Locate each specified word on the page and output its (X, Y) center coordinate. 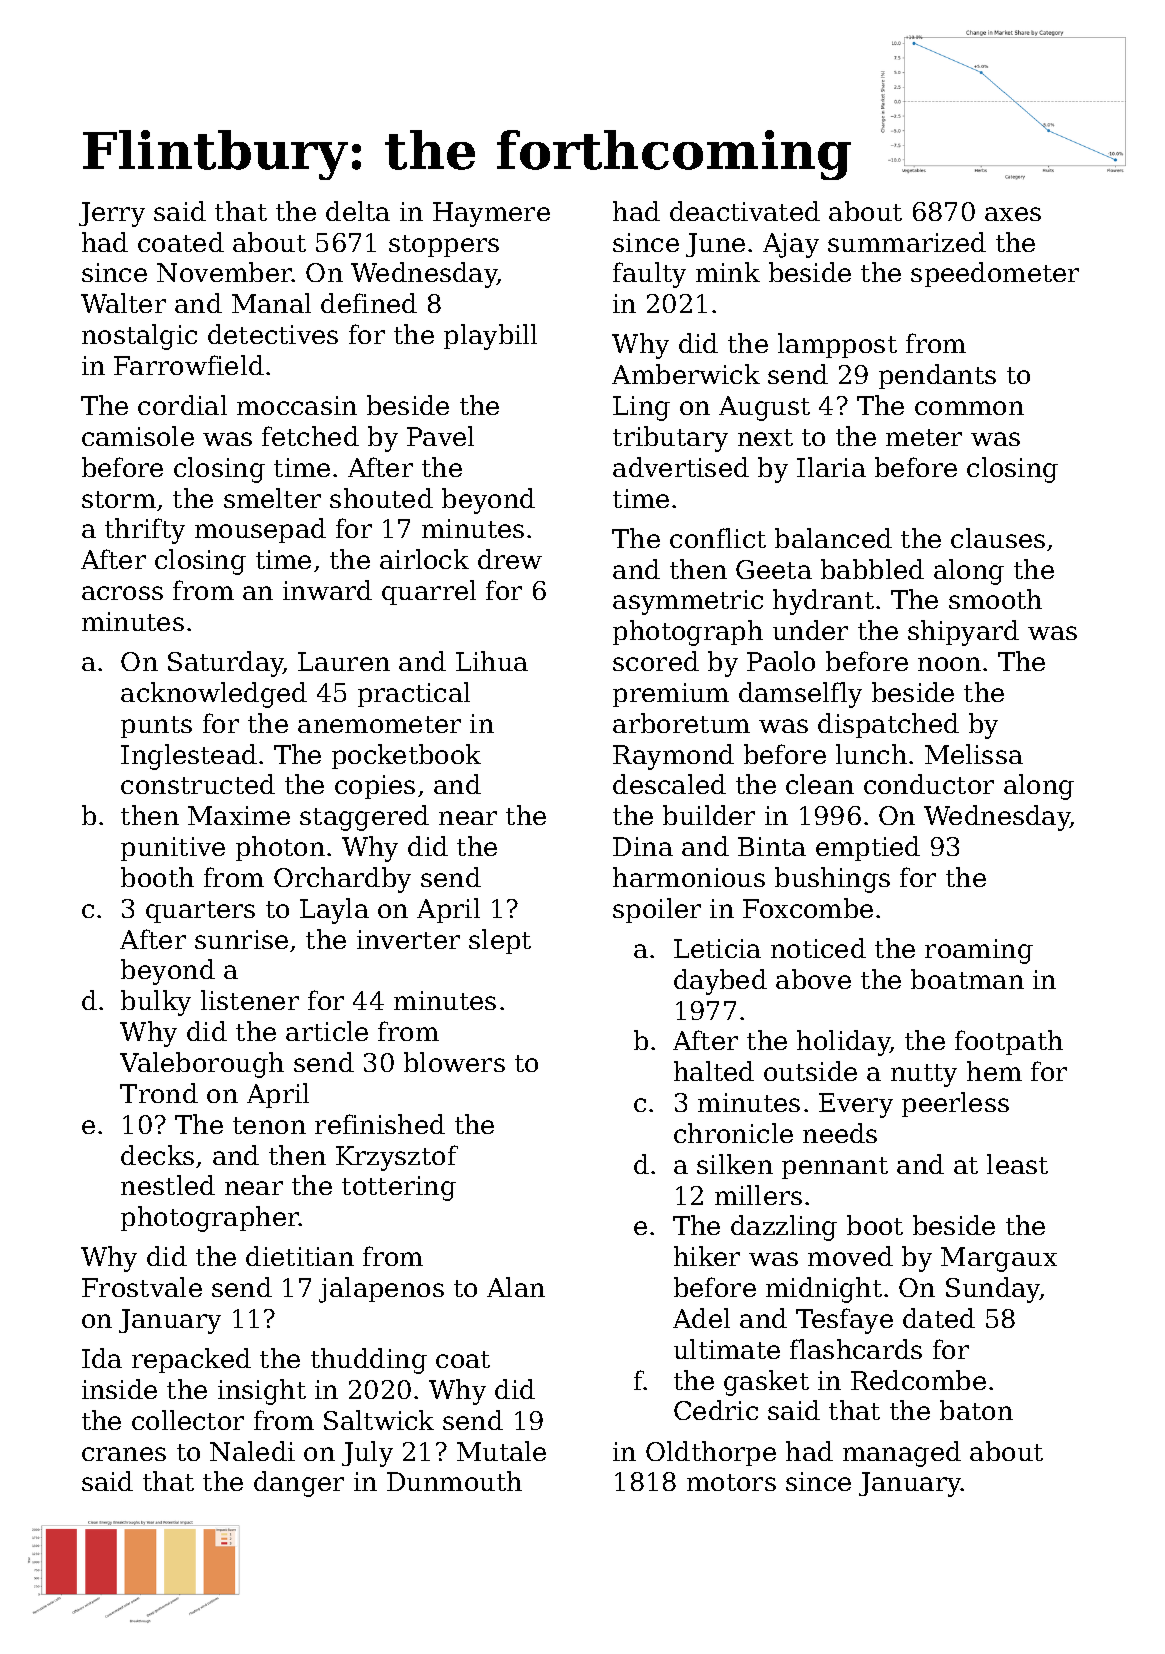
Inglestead (189, 757)
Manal (271, 303)
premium (671, 695)
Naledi (252, 1451)
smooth (995, 599)
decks (157, 1155)
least (1017, 1164)
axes (1013, 214)
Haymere (491, 214)
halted (714, 1071)
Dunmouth (454, 1481)
